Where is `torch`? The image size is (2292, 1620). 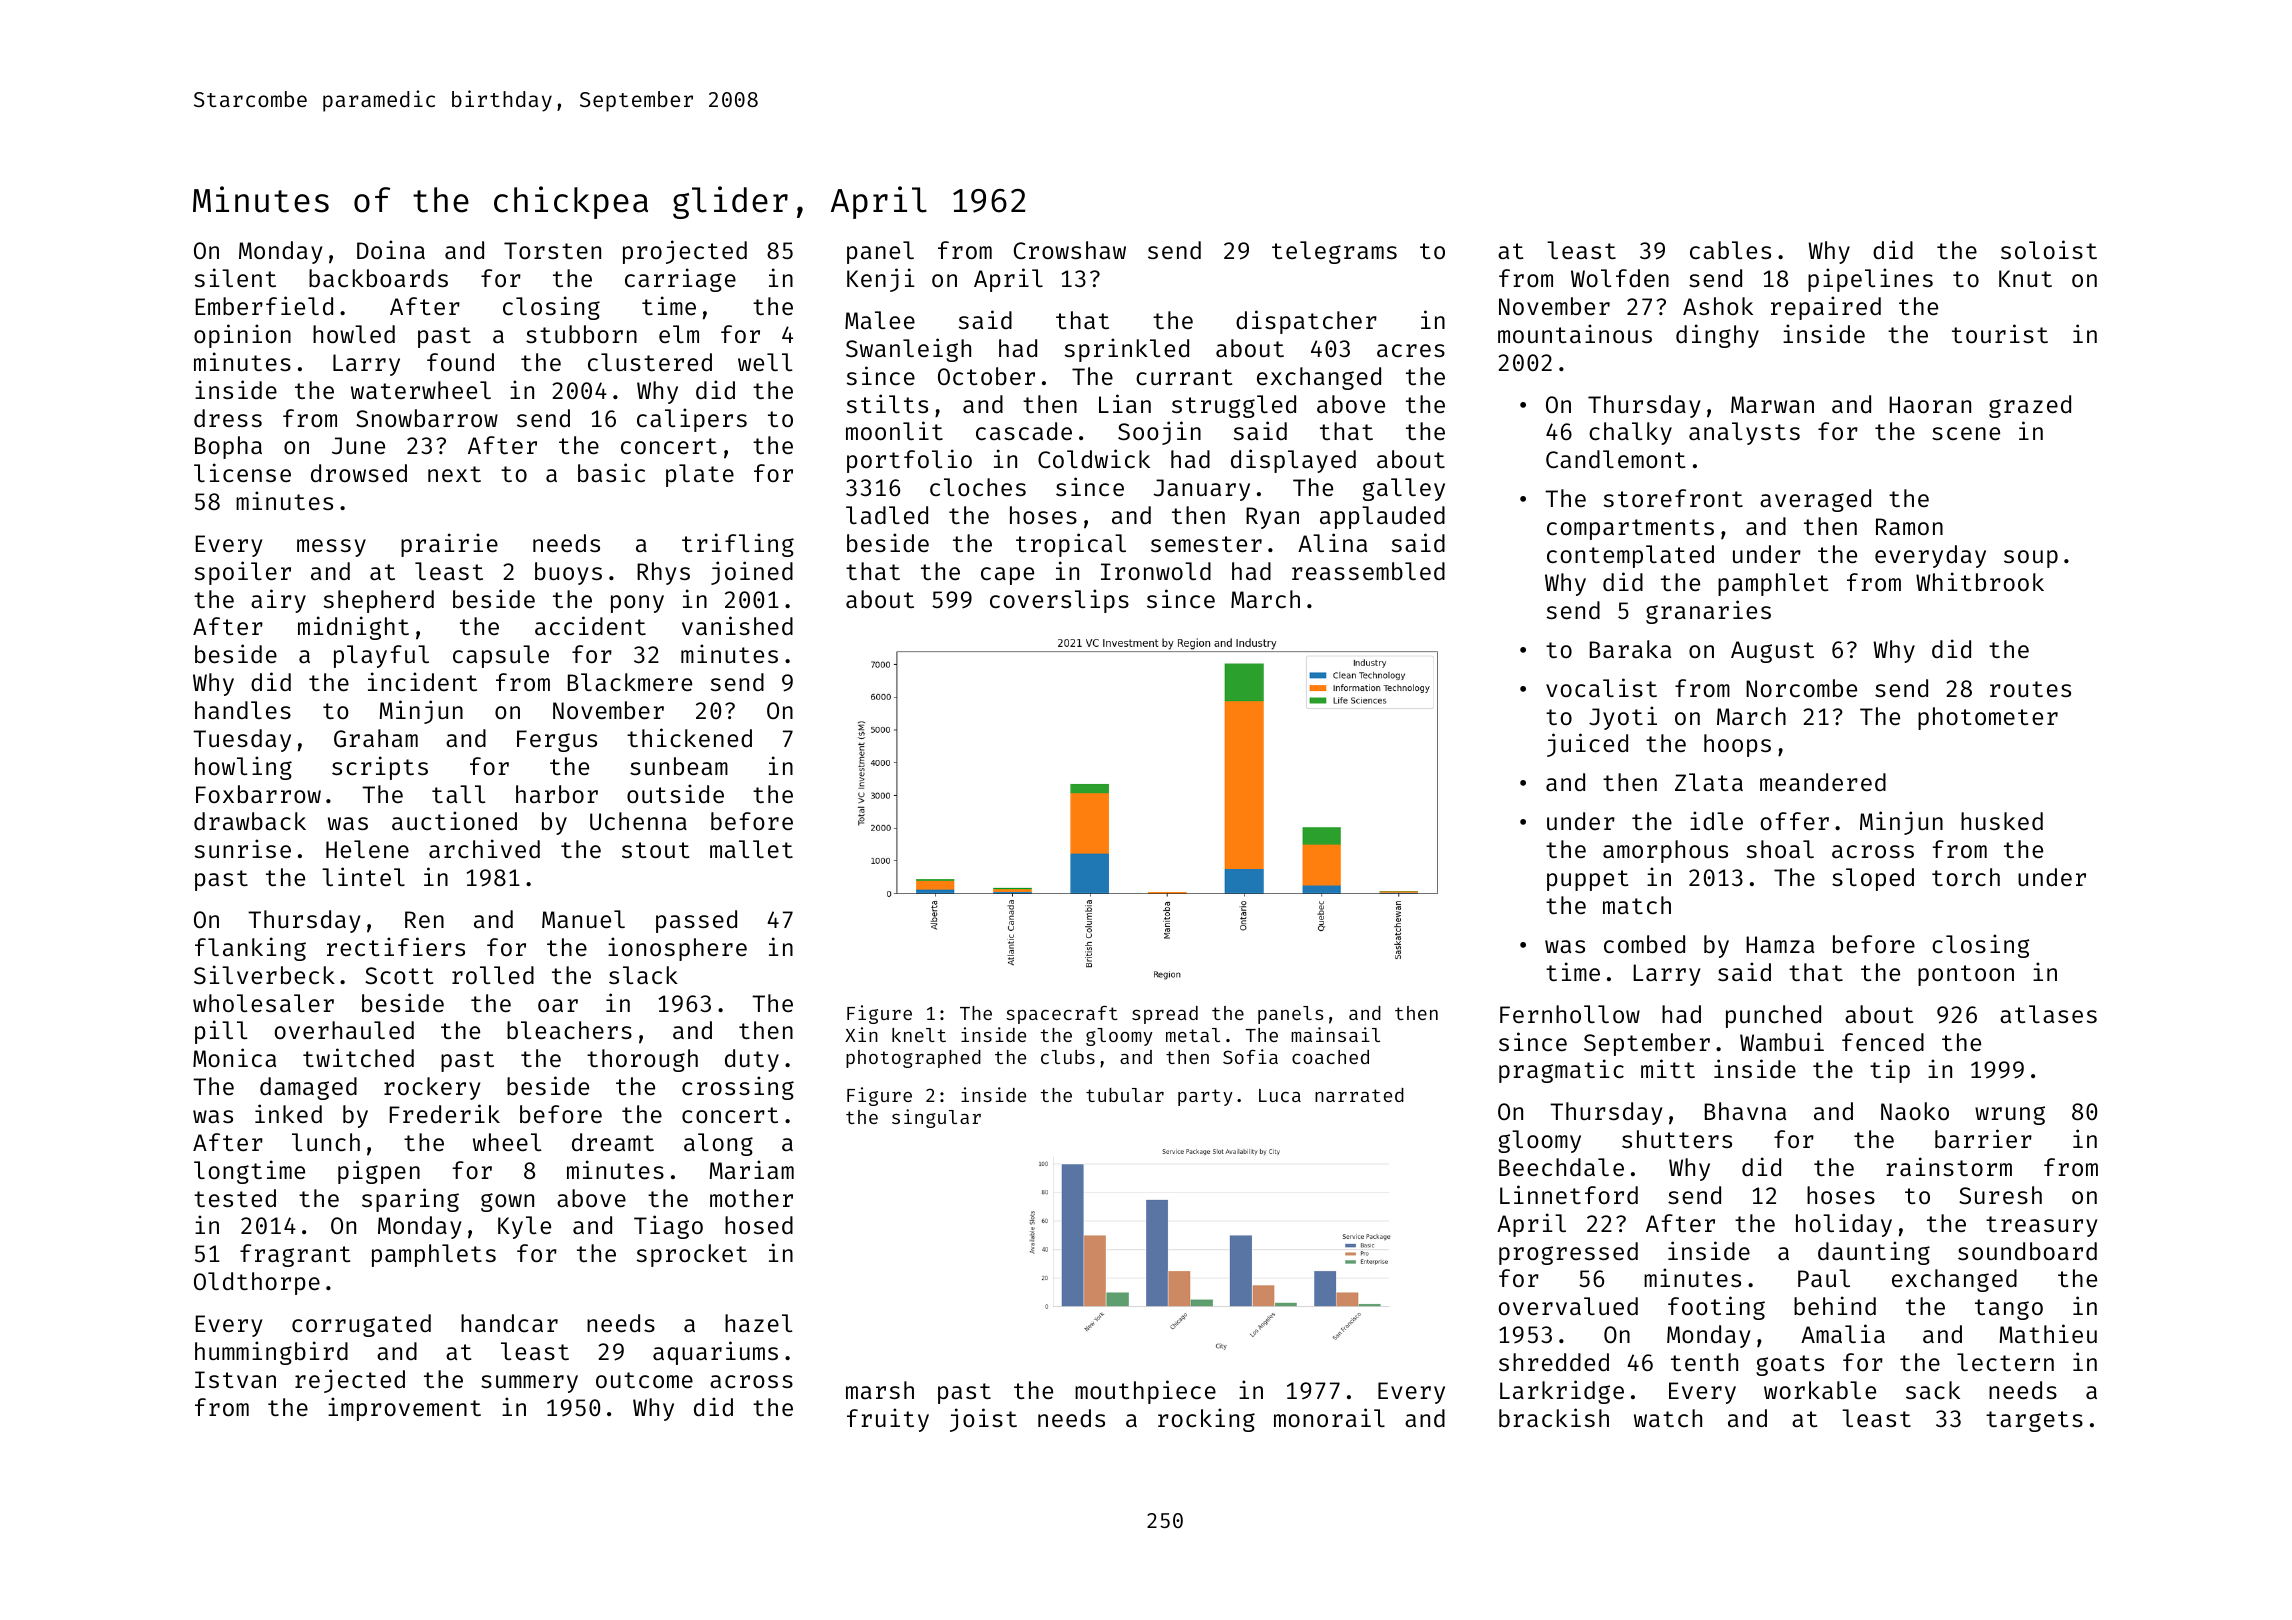
torch is located at coordinates (1966, 877).
